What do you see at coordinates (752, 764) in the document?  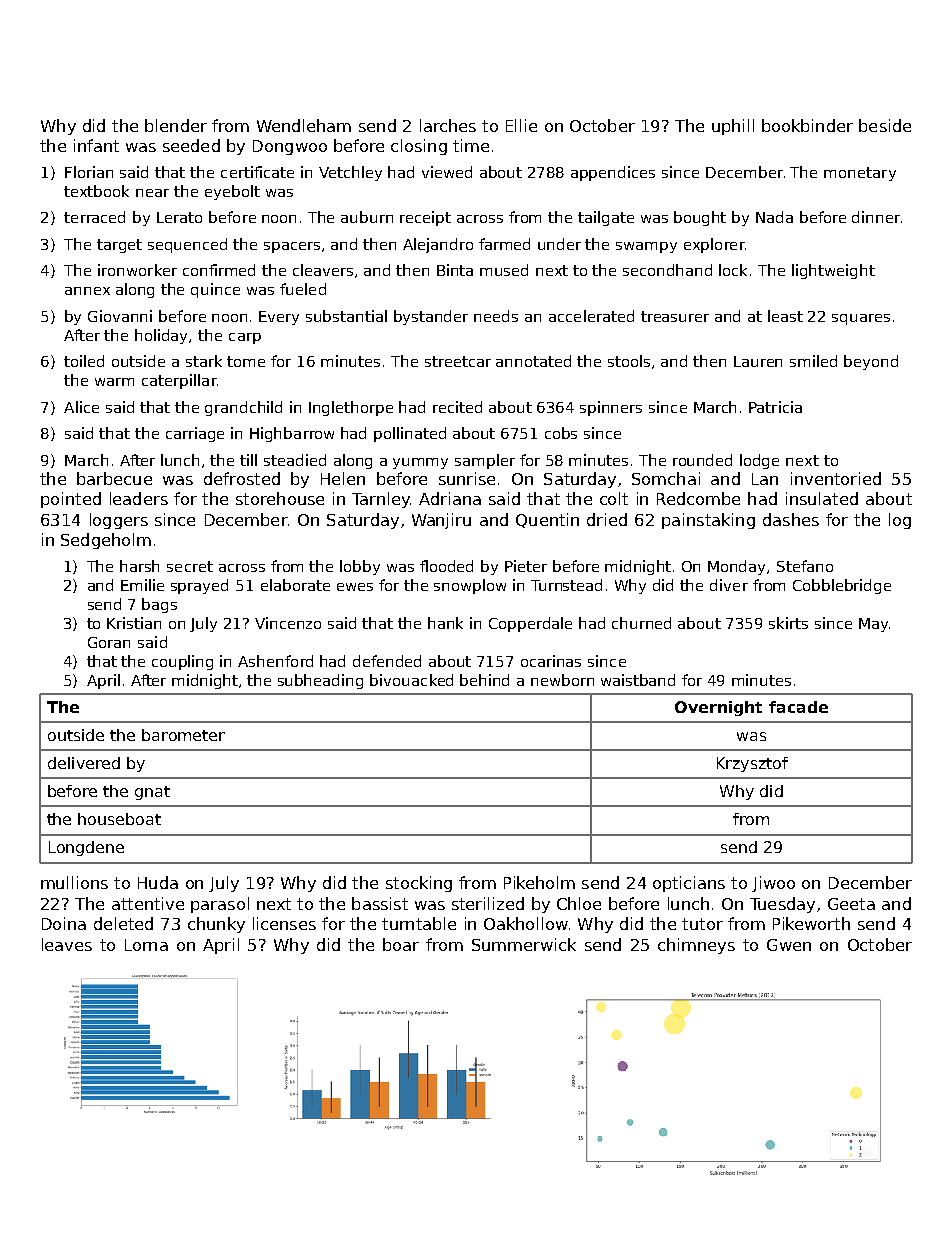 I see `Krzysztof` at bounding box center [752, 764].
